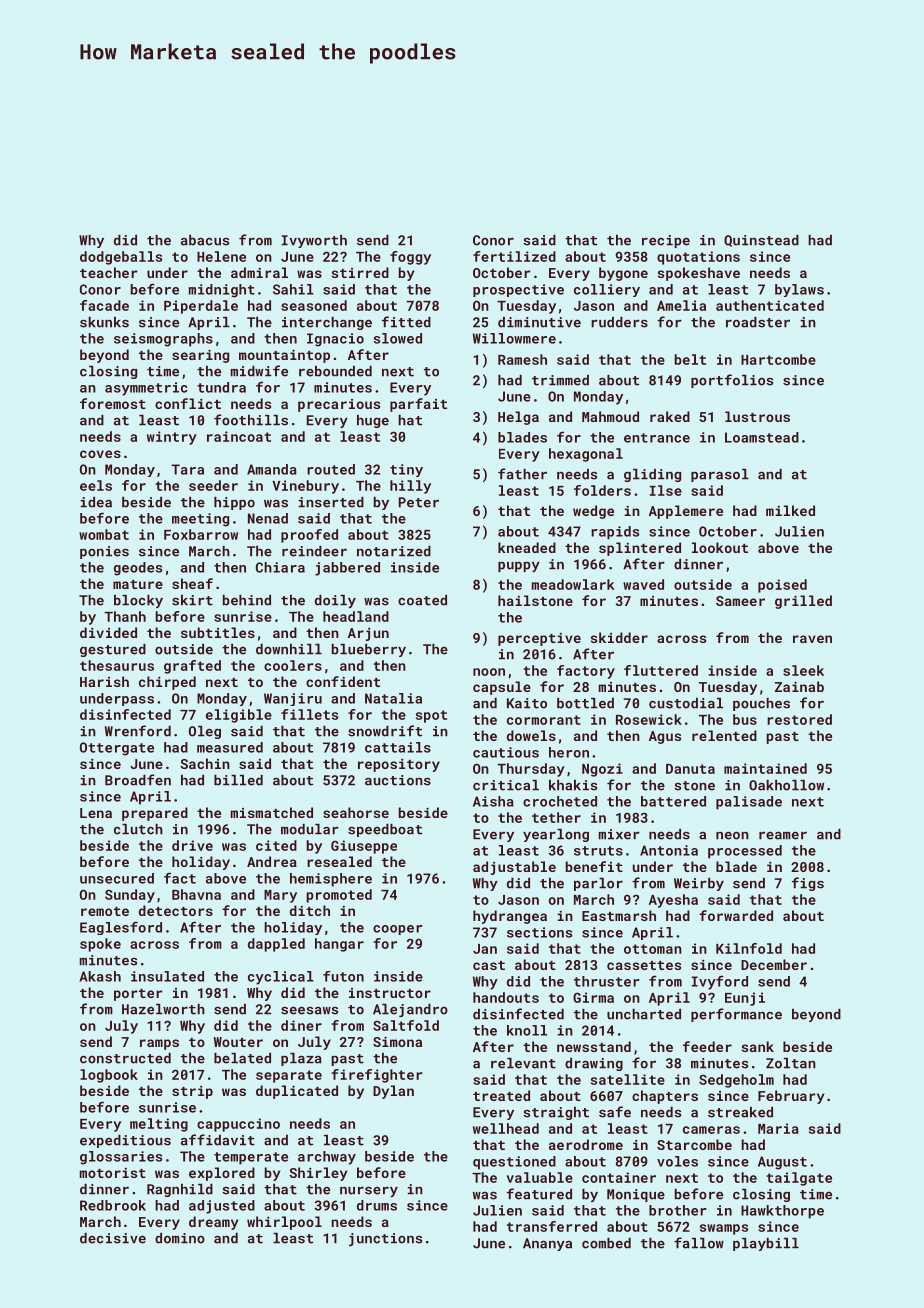 The image size is (924, 1308). I want to click on junctions, so click(385, 1239).
